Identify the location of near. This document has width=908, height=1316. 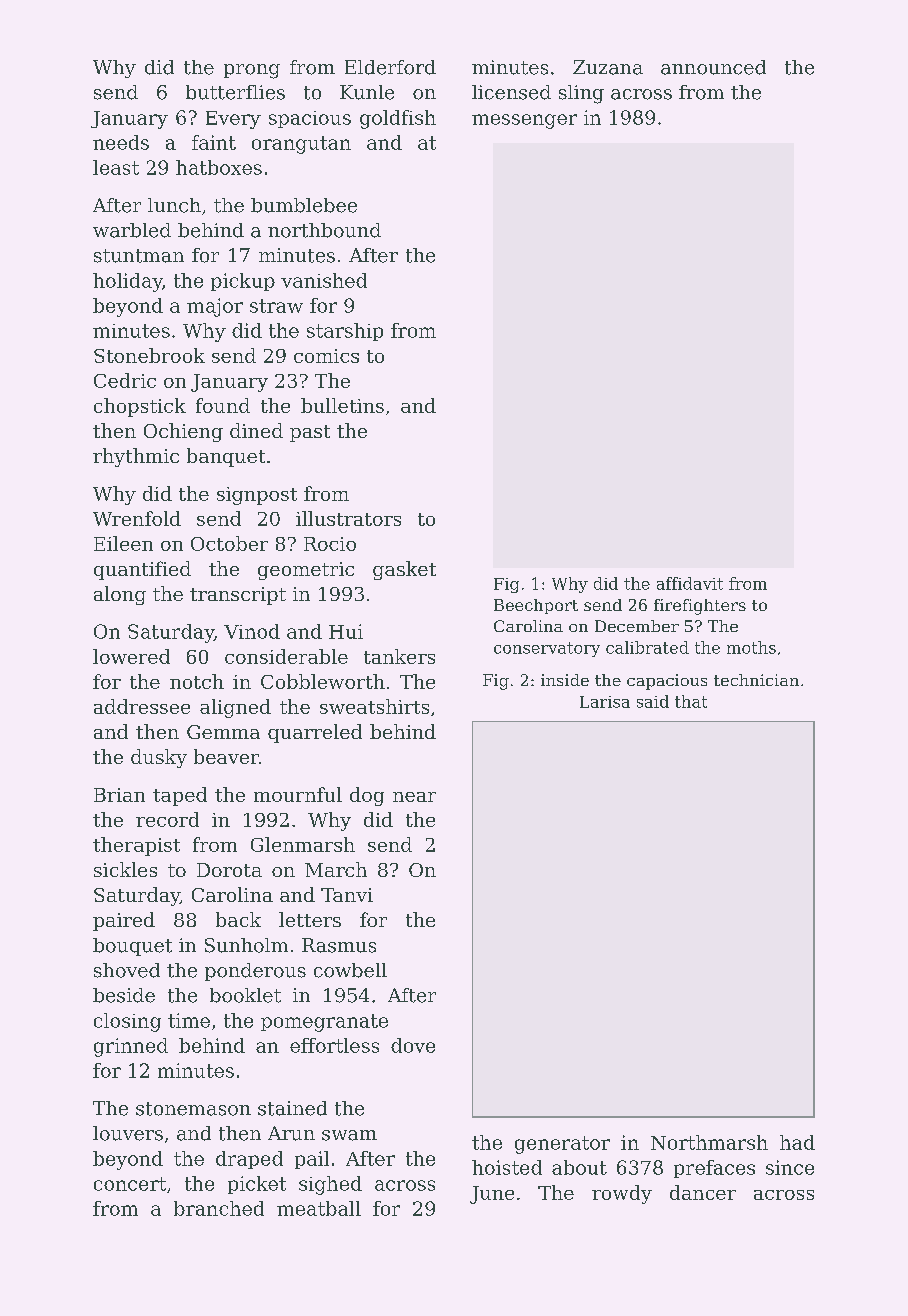
(414, 797).
